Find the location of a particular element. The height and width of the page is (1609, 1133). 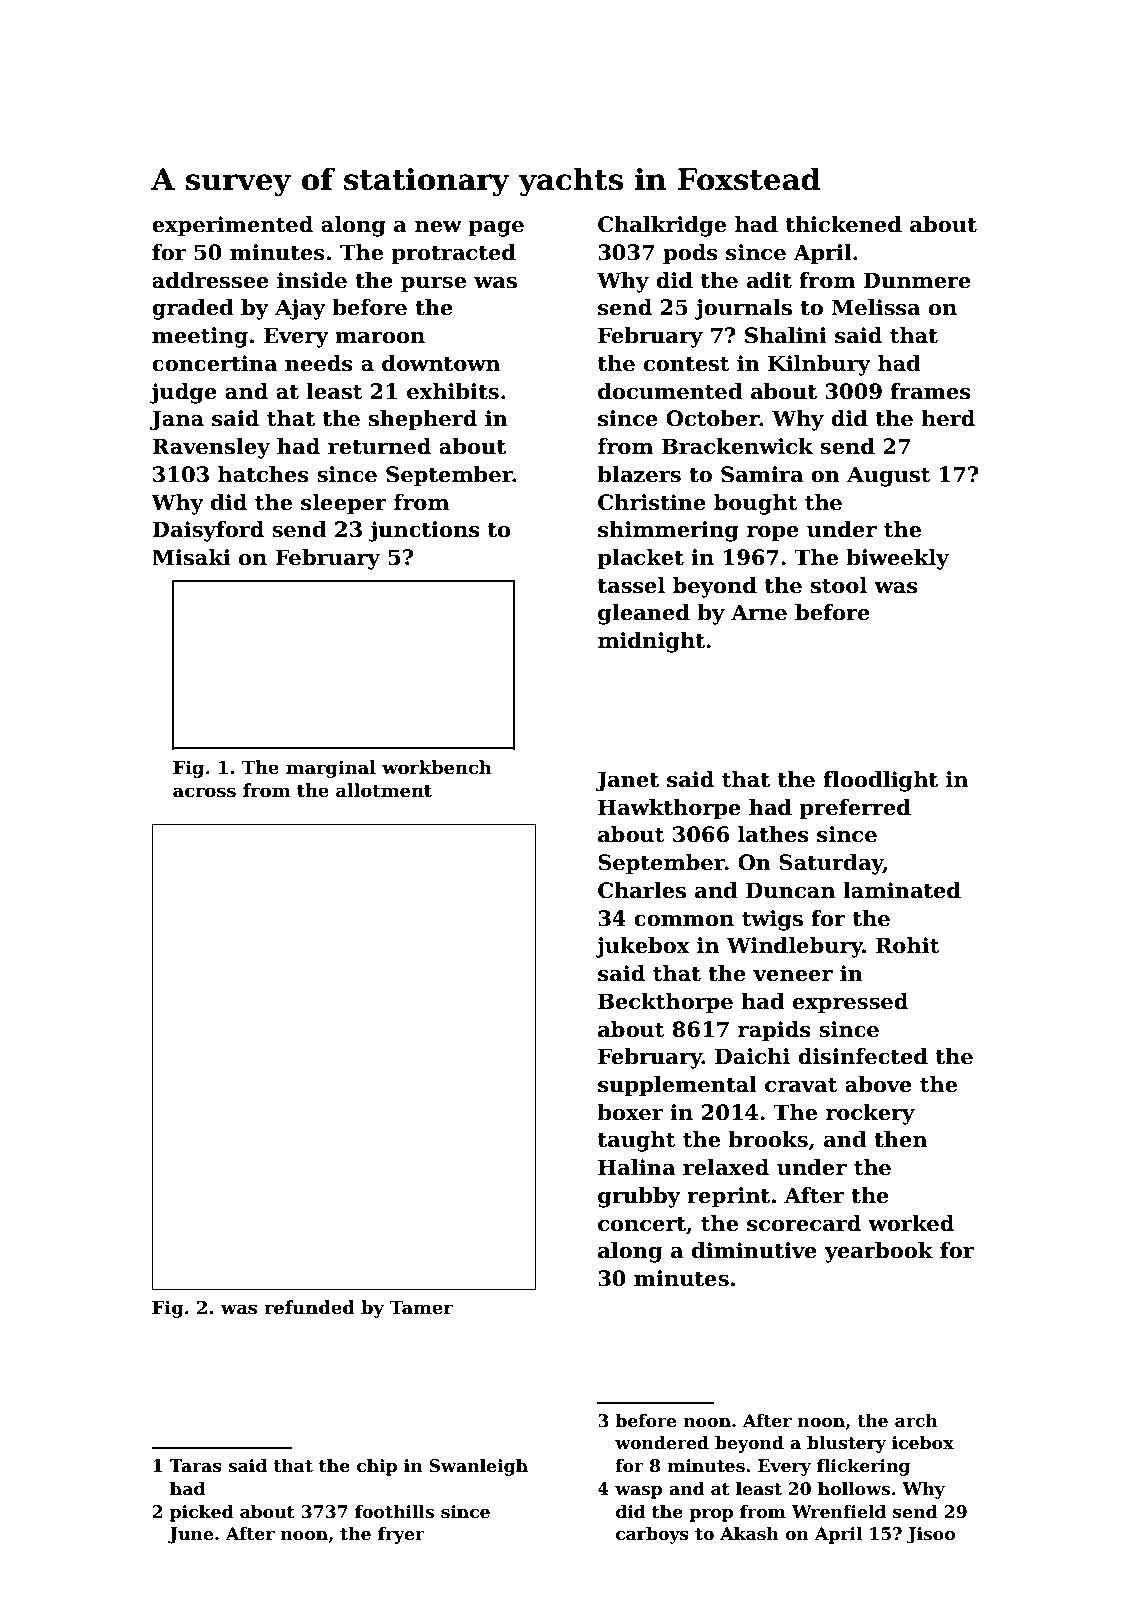

carboys is located at coordinates (652, 1535).
